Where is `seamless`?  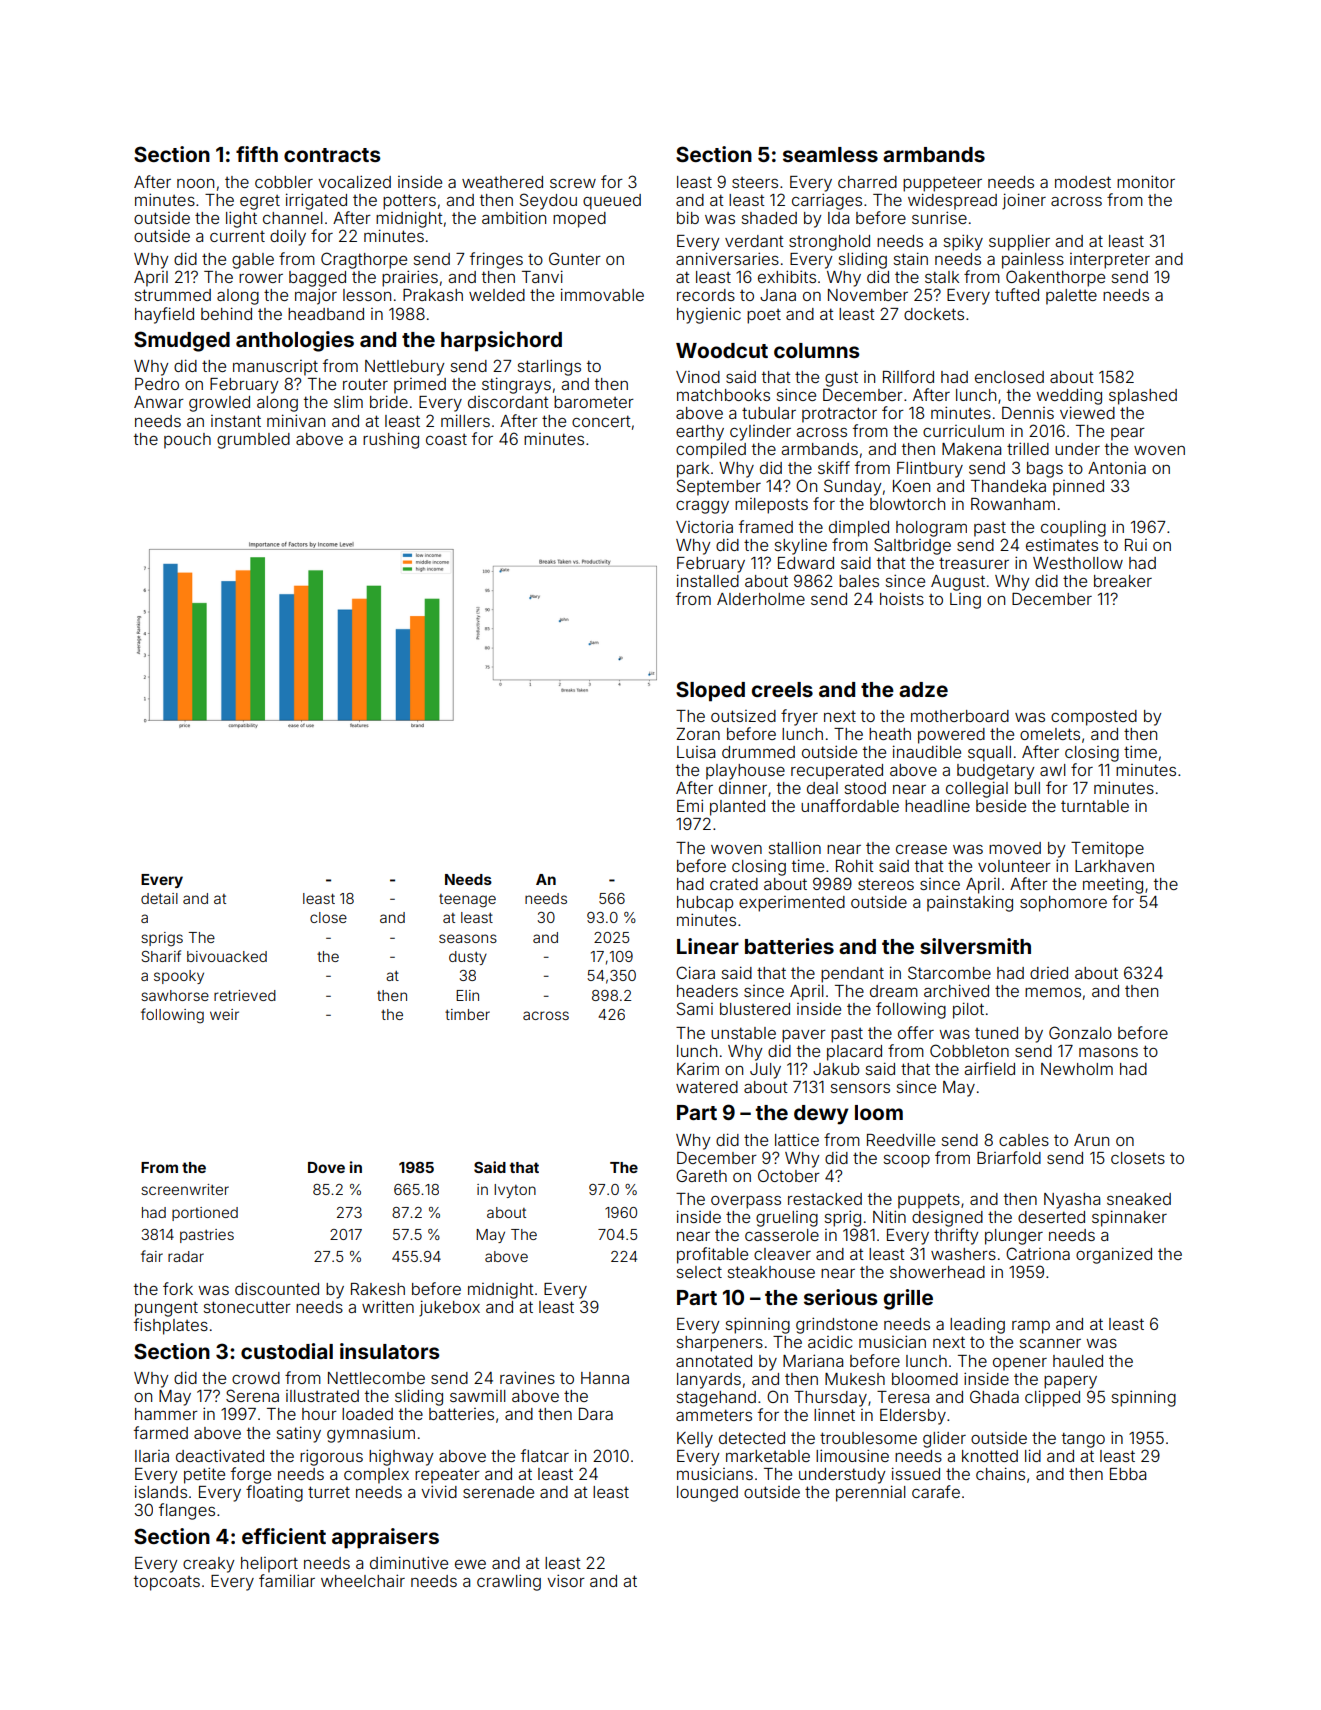
seamless is located at coordinates (830, 154).
